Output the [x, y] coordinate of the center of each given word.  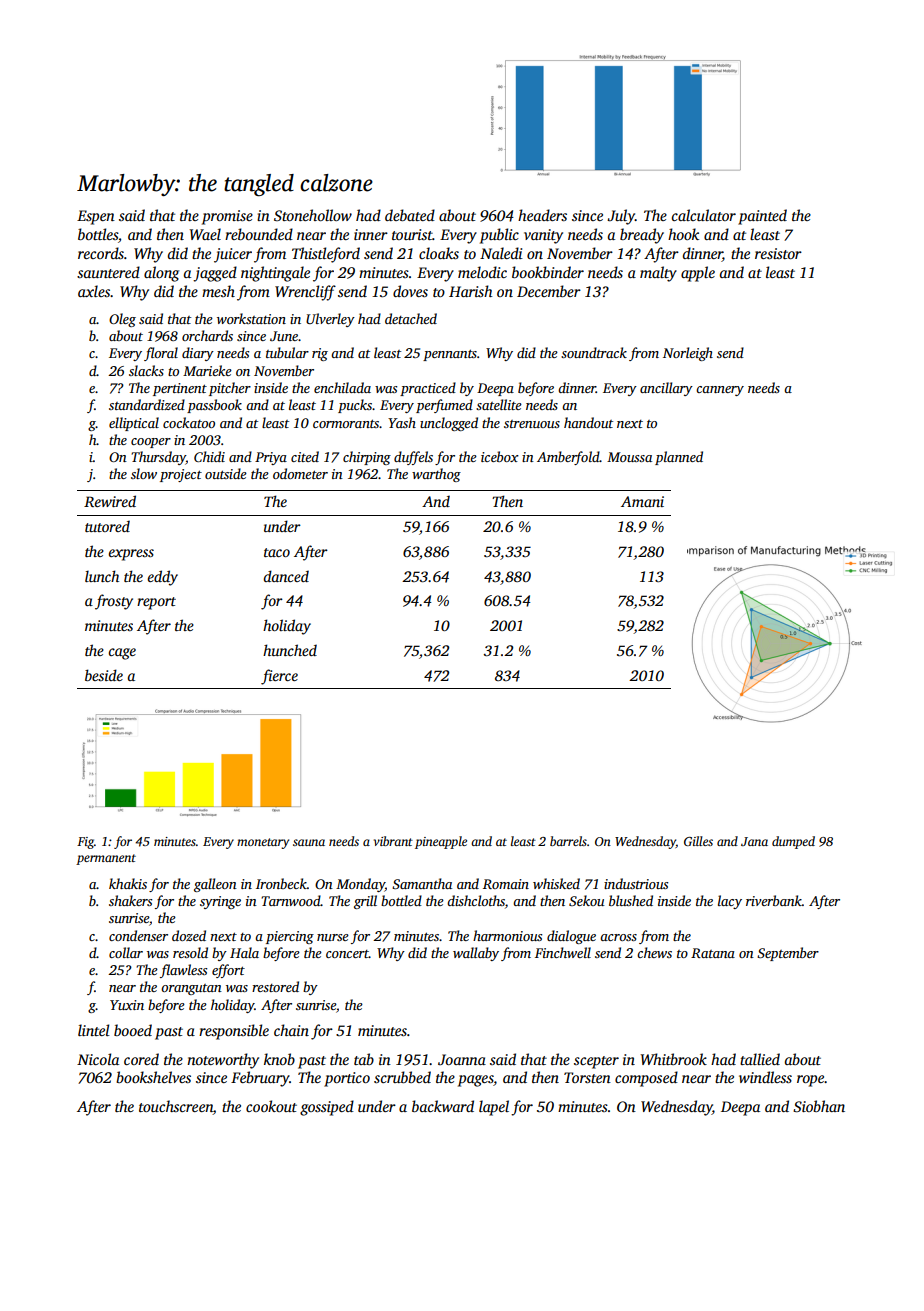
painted [762, 217]
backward [443, 1106]
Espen [96, 217]
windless [765, 1077]
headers [542, 215]
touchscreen [176, 1106]
